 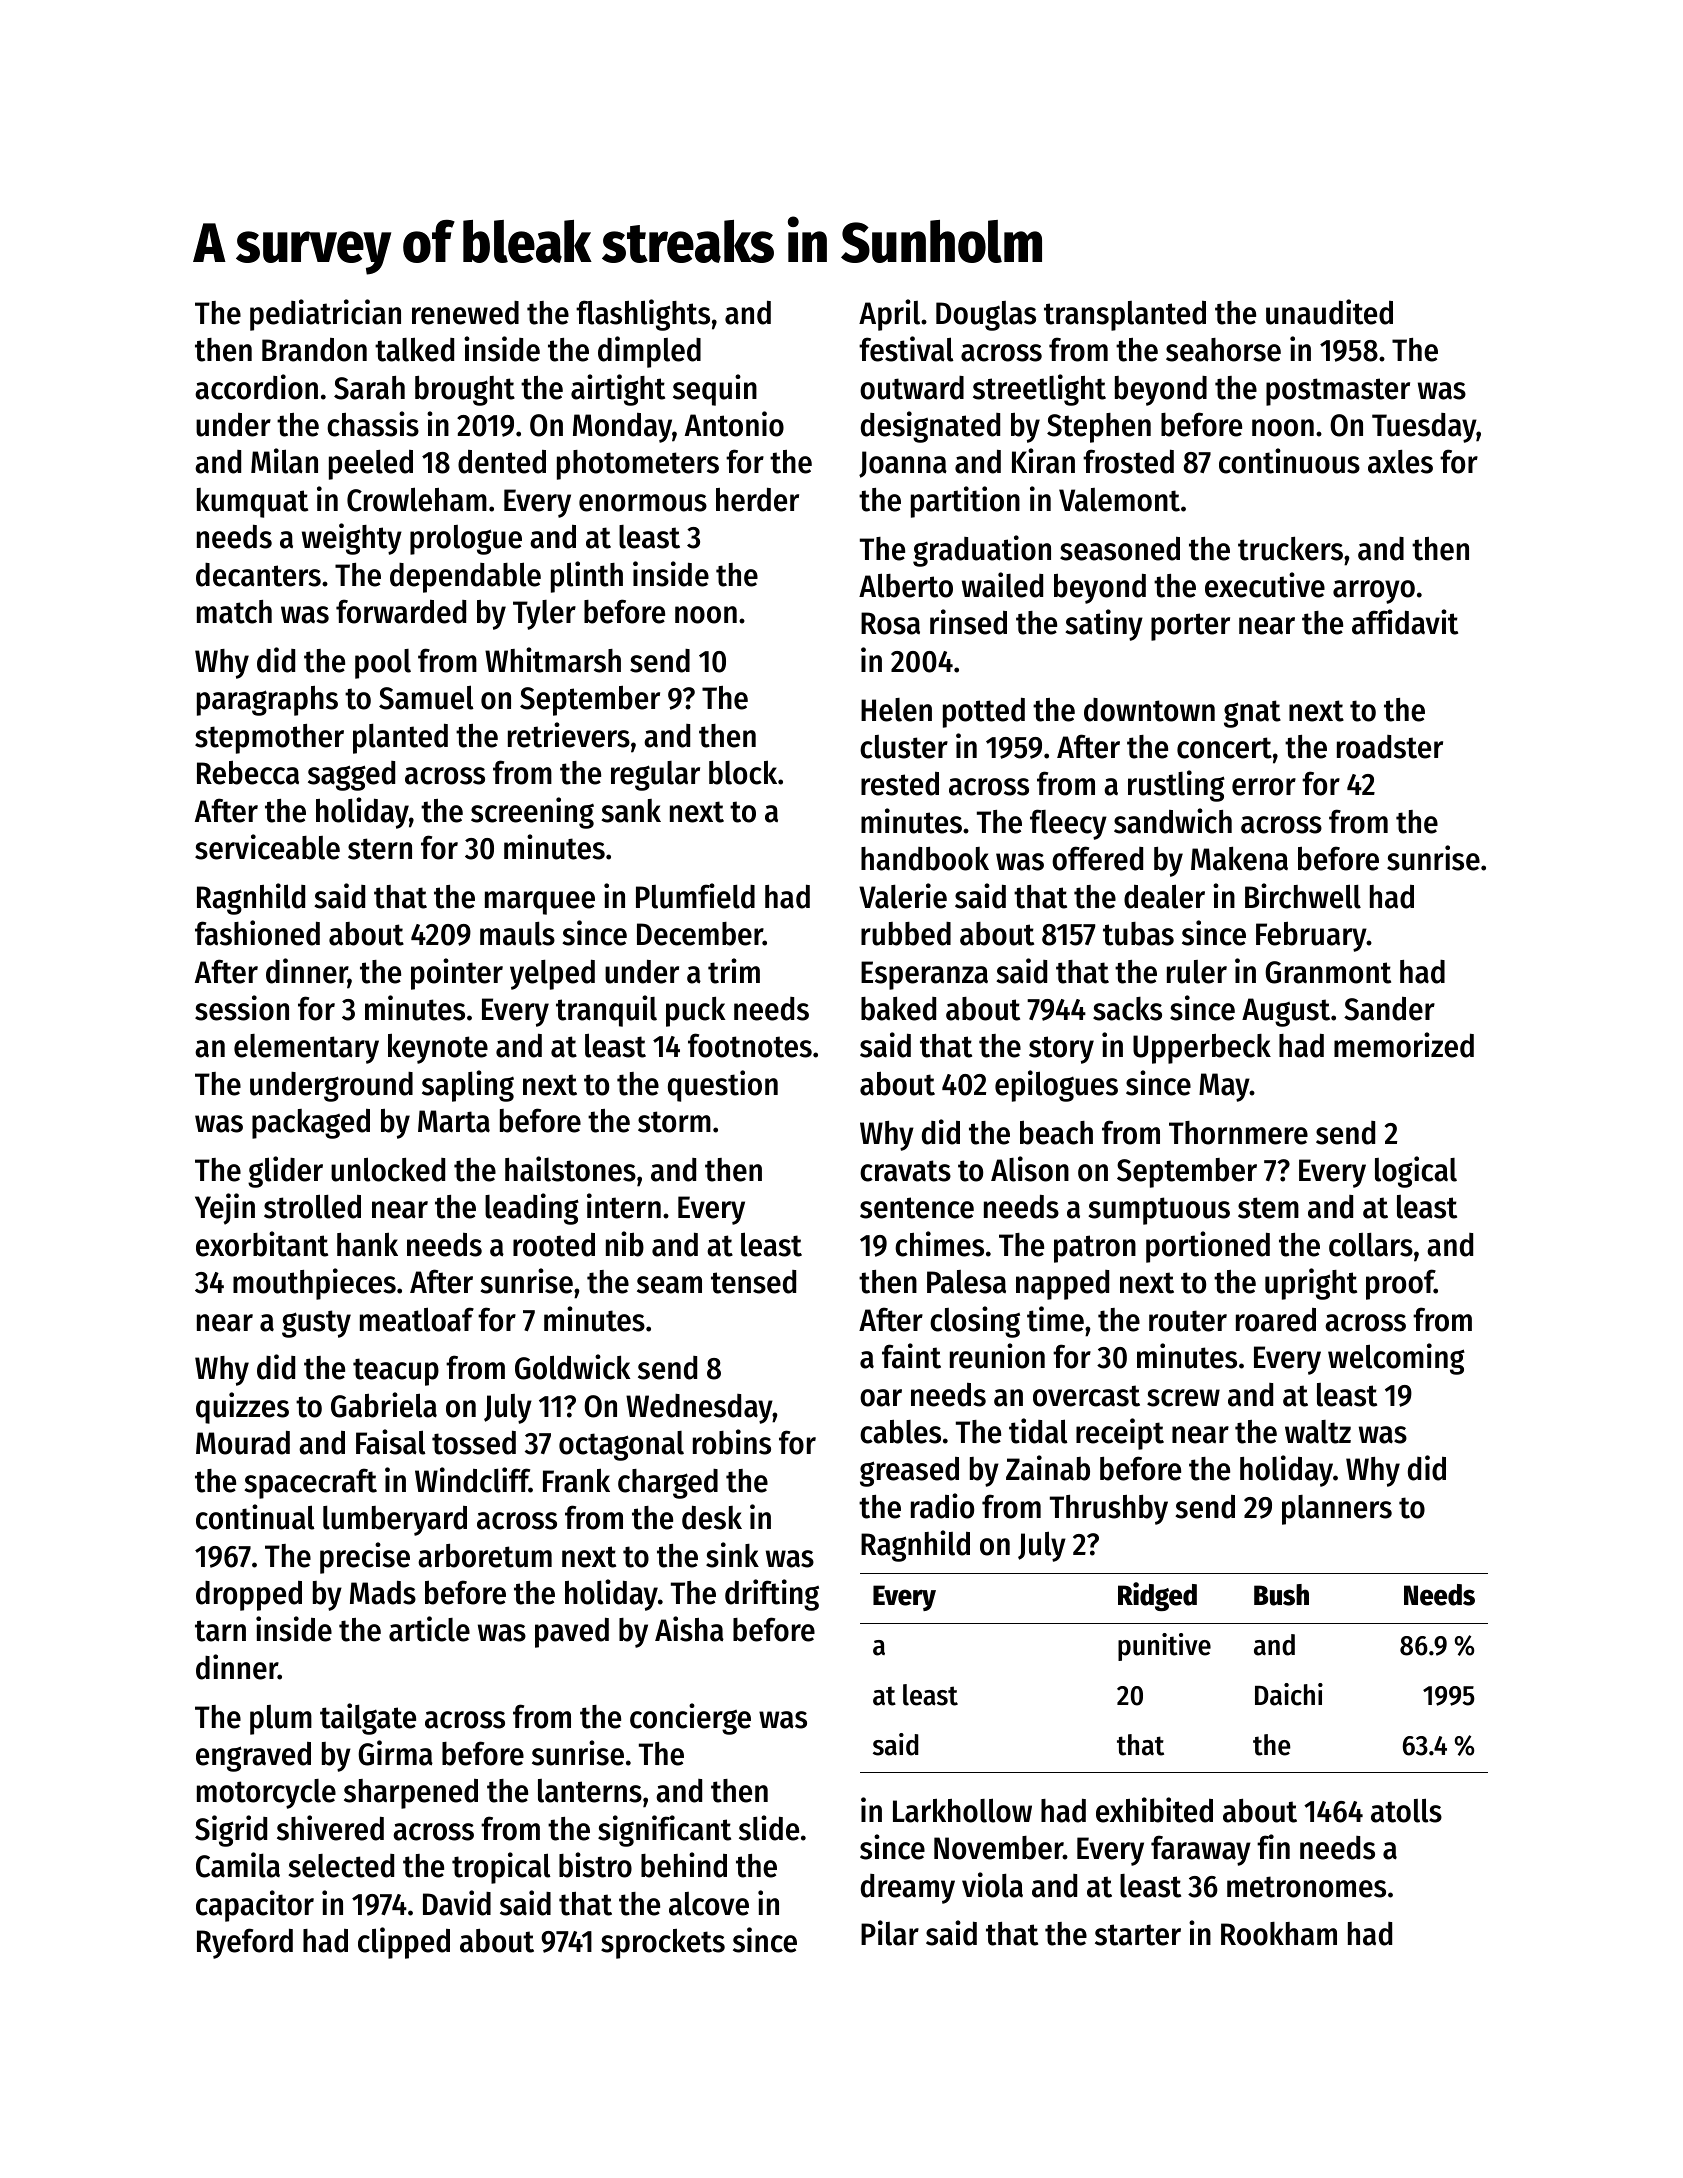 What do you see at coordinates (674, 1122) in the screenshot?
I see `storm` at bounding box center [674, 1122].
